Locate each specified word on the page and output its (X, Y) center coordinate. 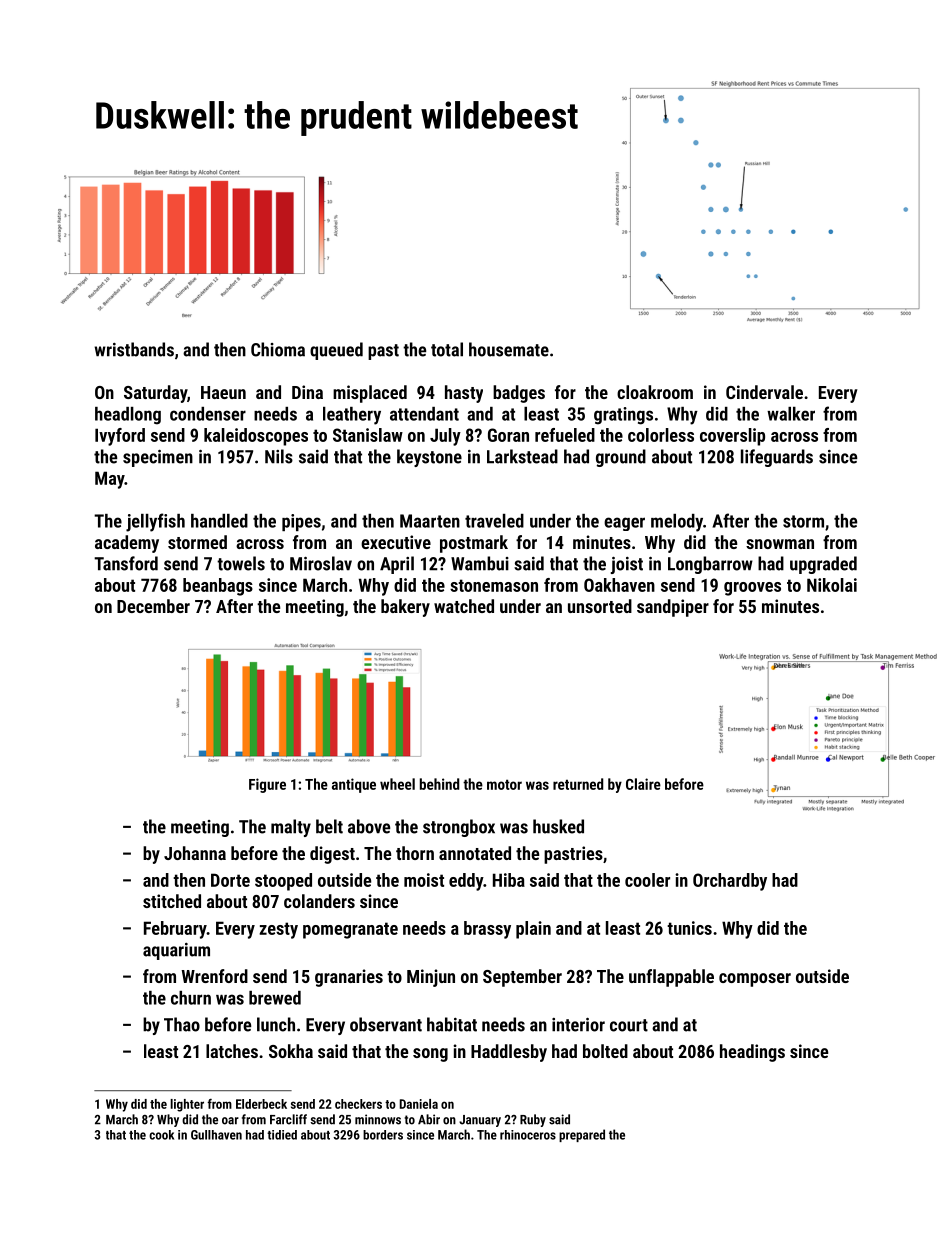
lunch (276, 1024)
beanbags (218, 587)
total (447, 349)
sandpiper (673, 608)
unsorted (600, 606)
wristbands (134, 349)
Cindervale (764, 392)
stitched (172, 901)
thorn (415, 853)
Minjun (431, 978)
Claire (643, 784)
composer (755, 980)
